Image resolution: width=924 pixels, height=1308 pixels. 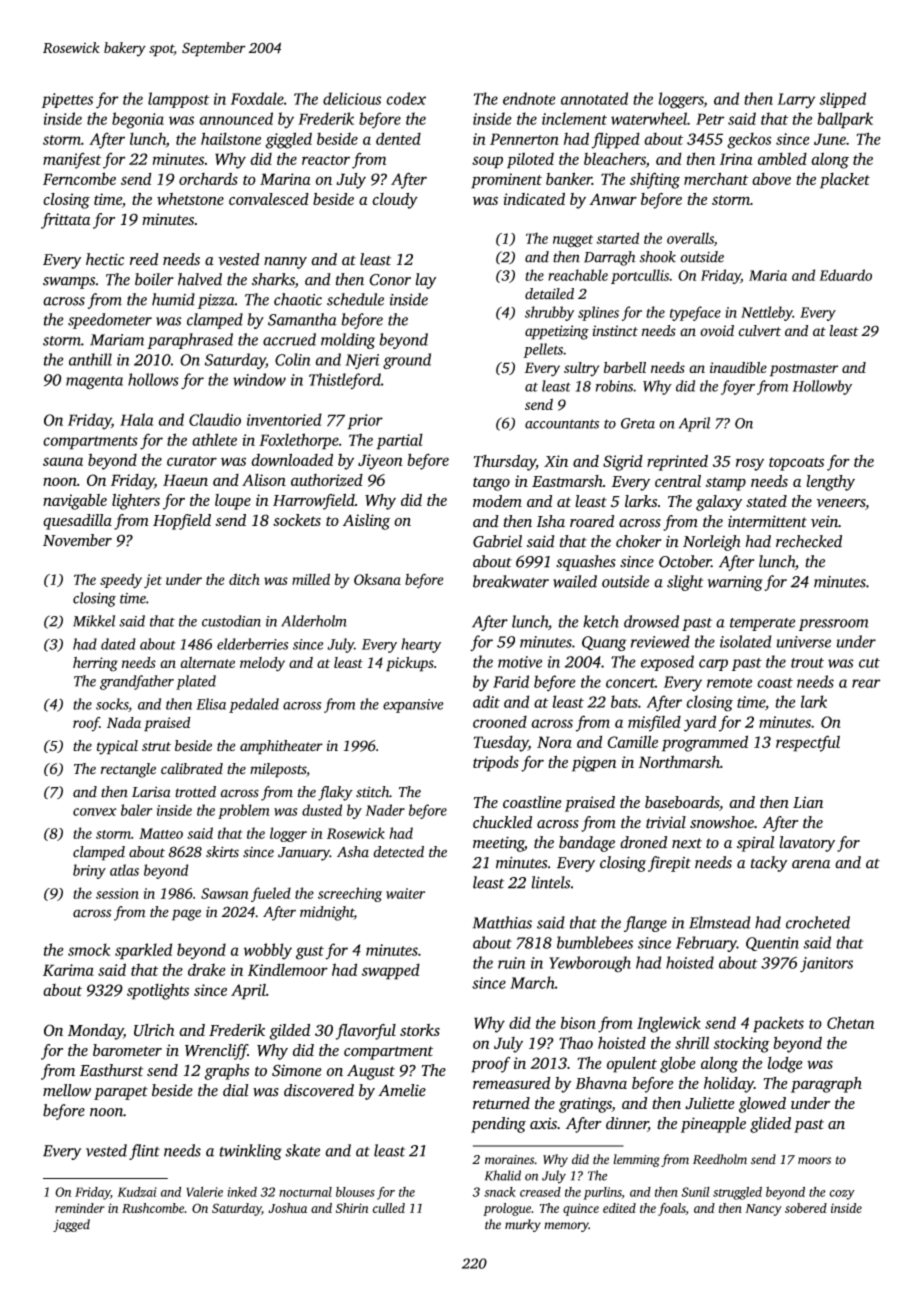 I want to click on flange, so click(x=645, y=924).
